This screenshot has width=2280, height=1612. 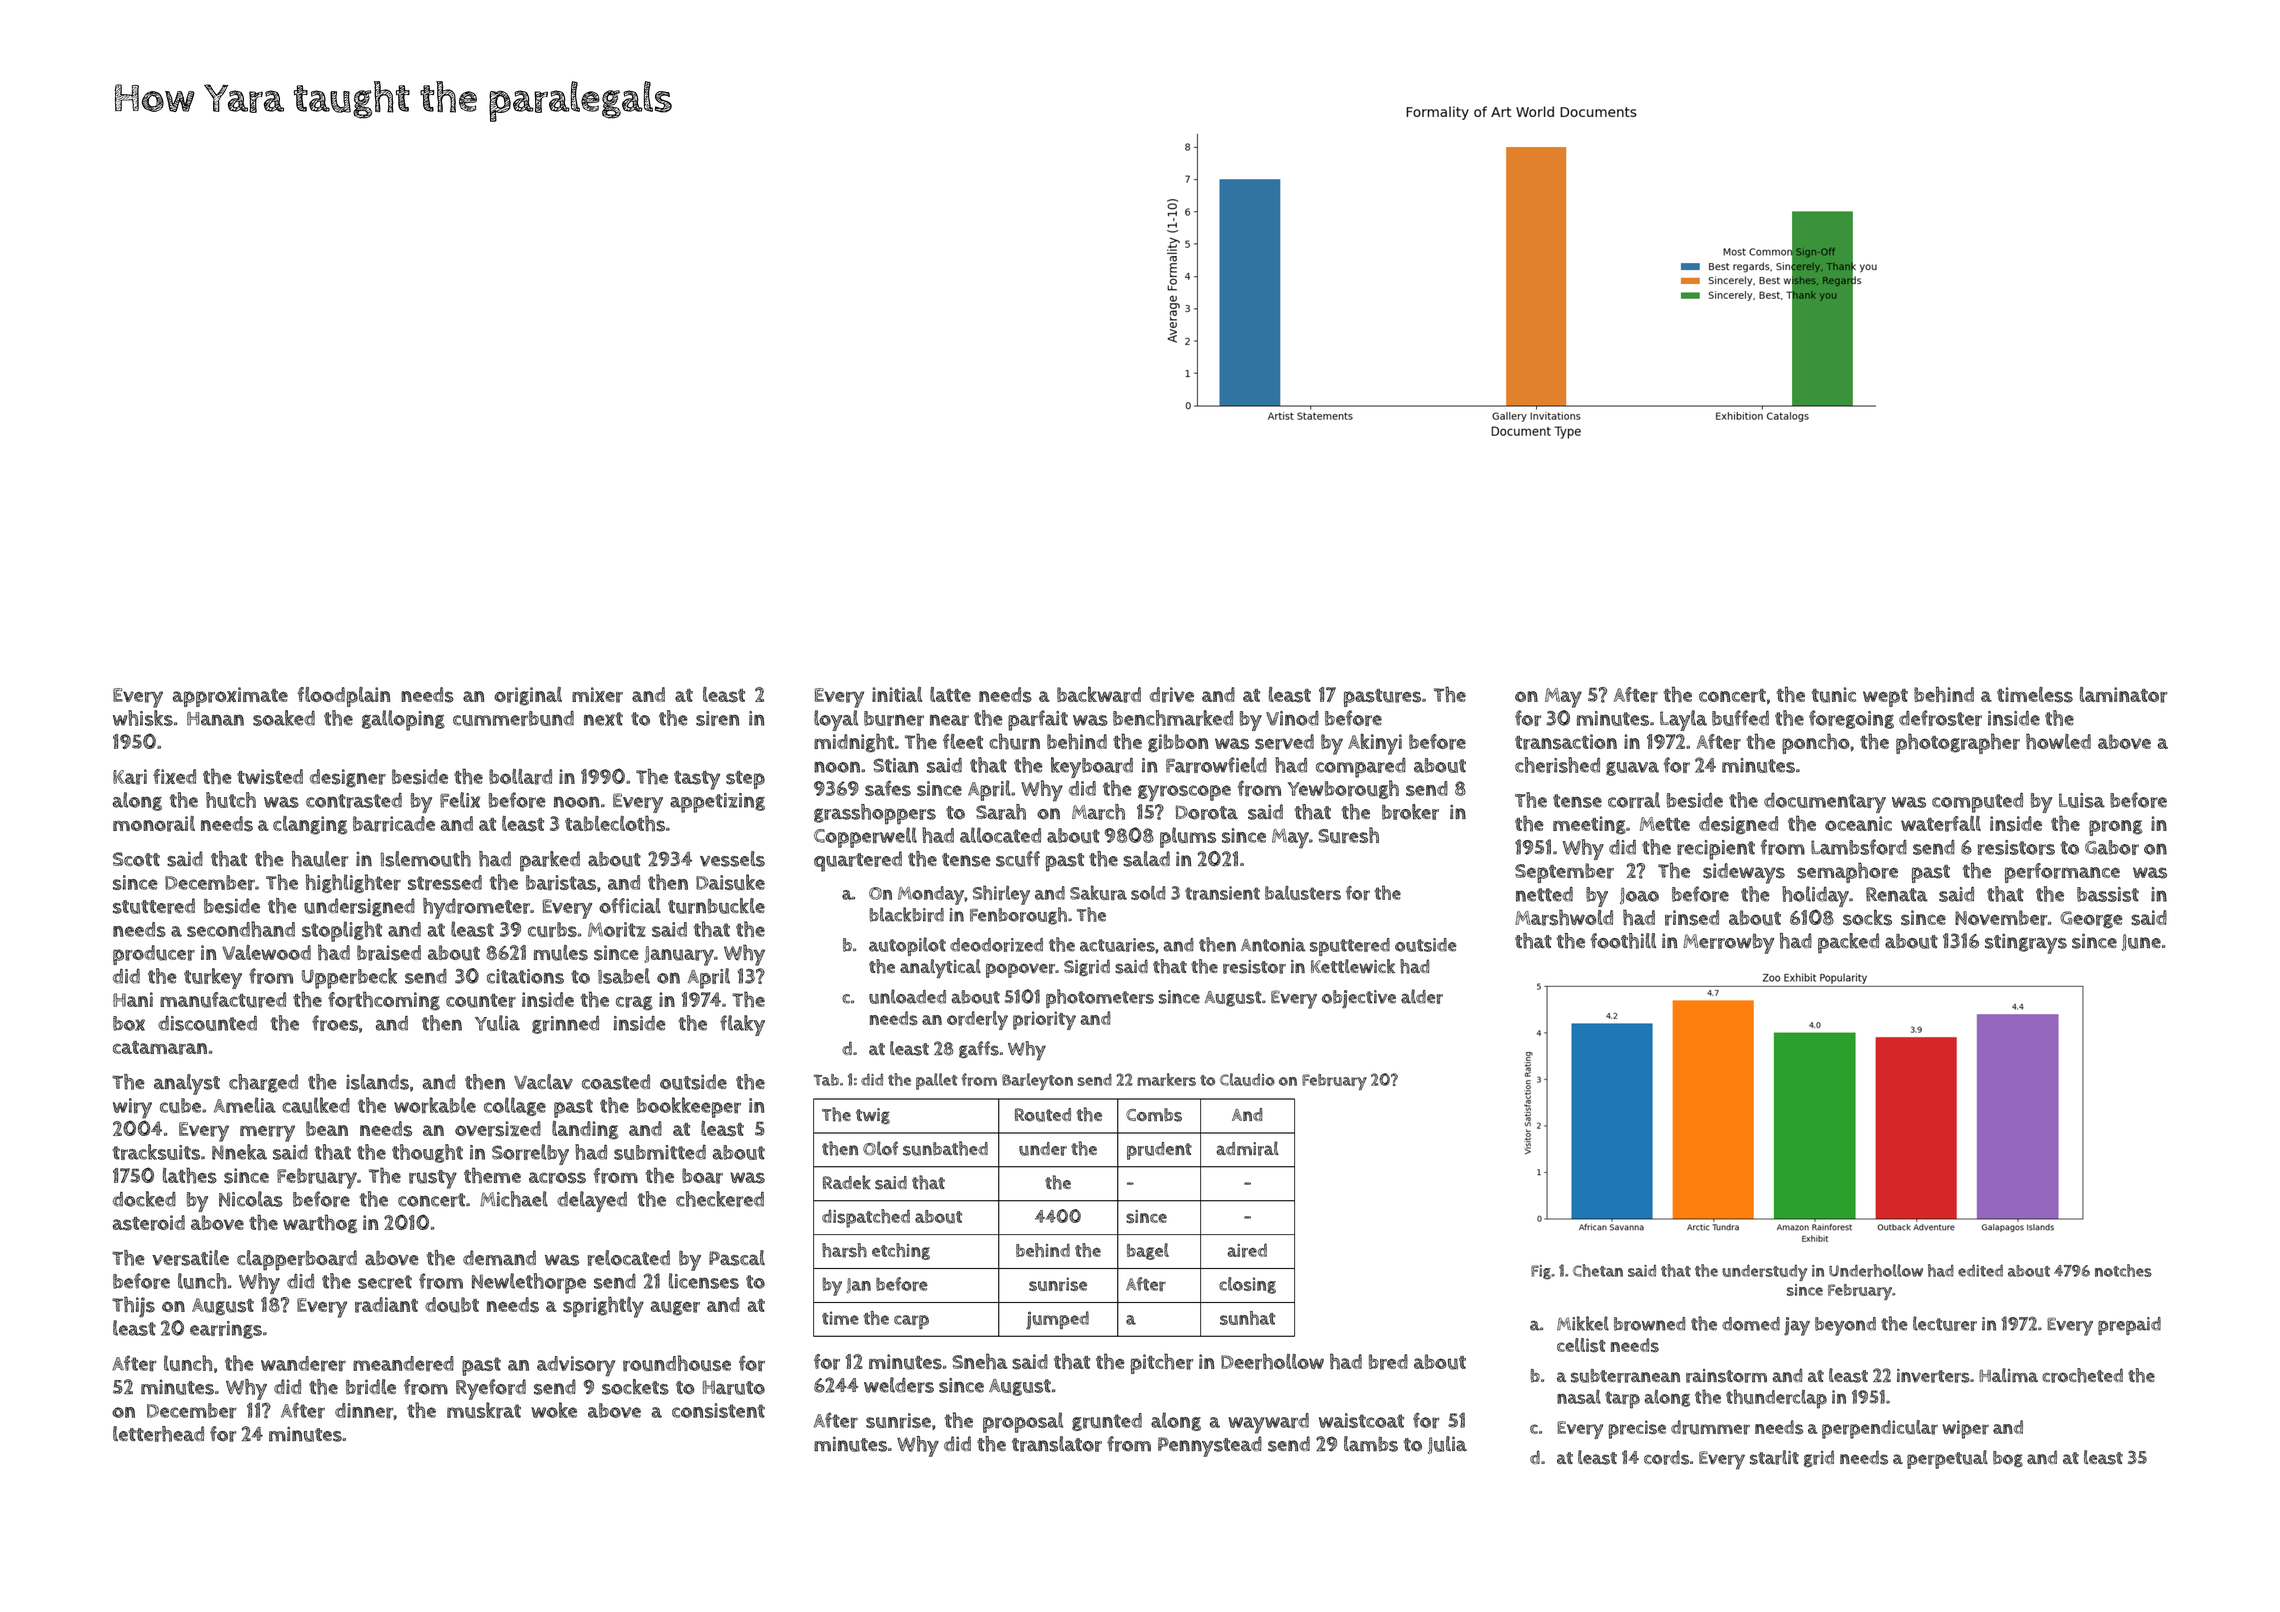 What do you see at coordinates (1447, 1445) in the screenshot?
I see `Julia` at bounding box center [1447, 1445].
